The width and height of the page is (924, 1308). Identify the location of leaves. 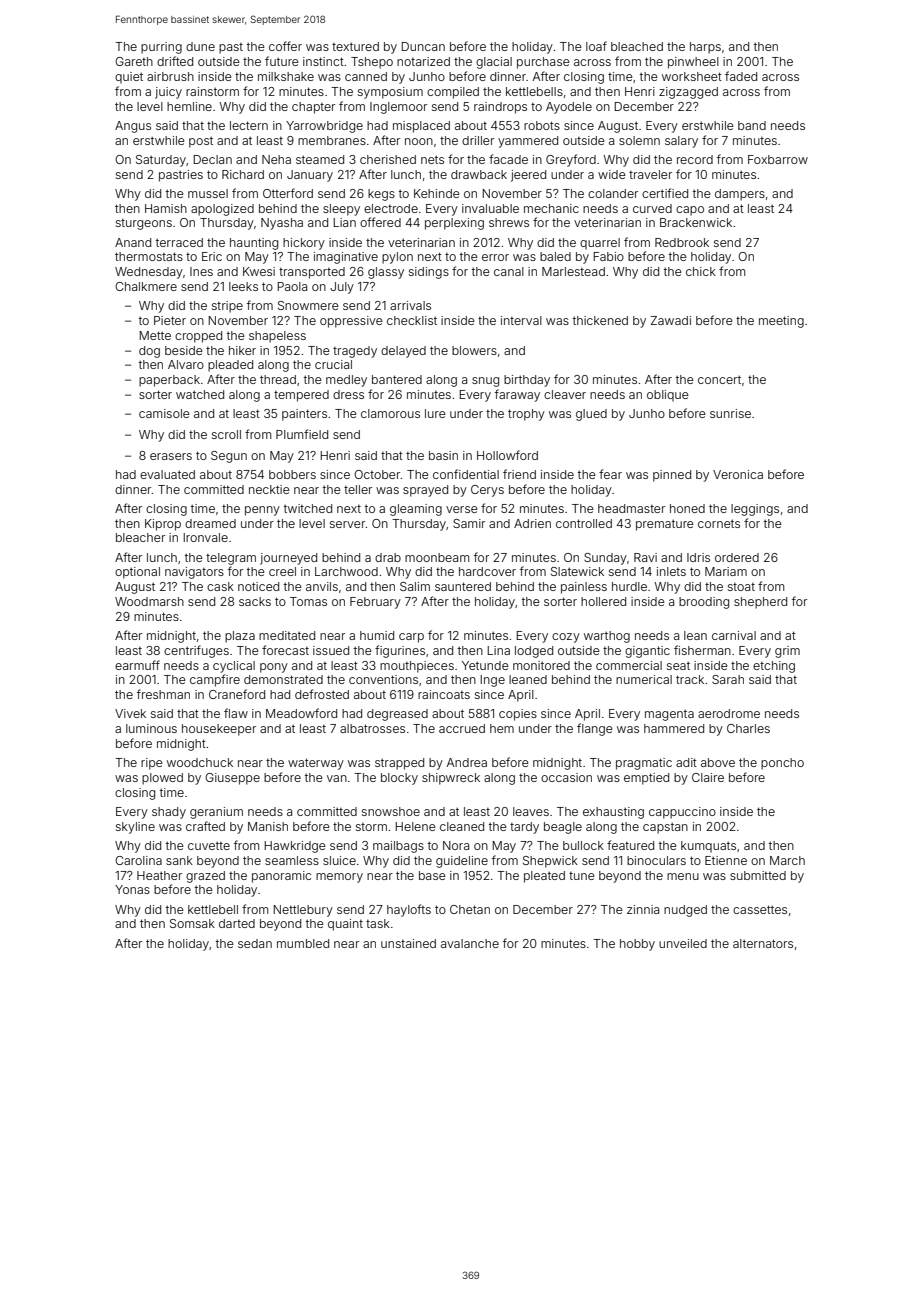
(531, 811).
